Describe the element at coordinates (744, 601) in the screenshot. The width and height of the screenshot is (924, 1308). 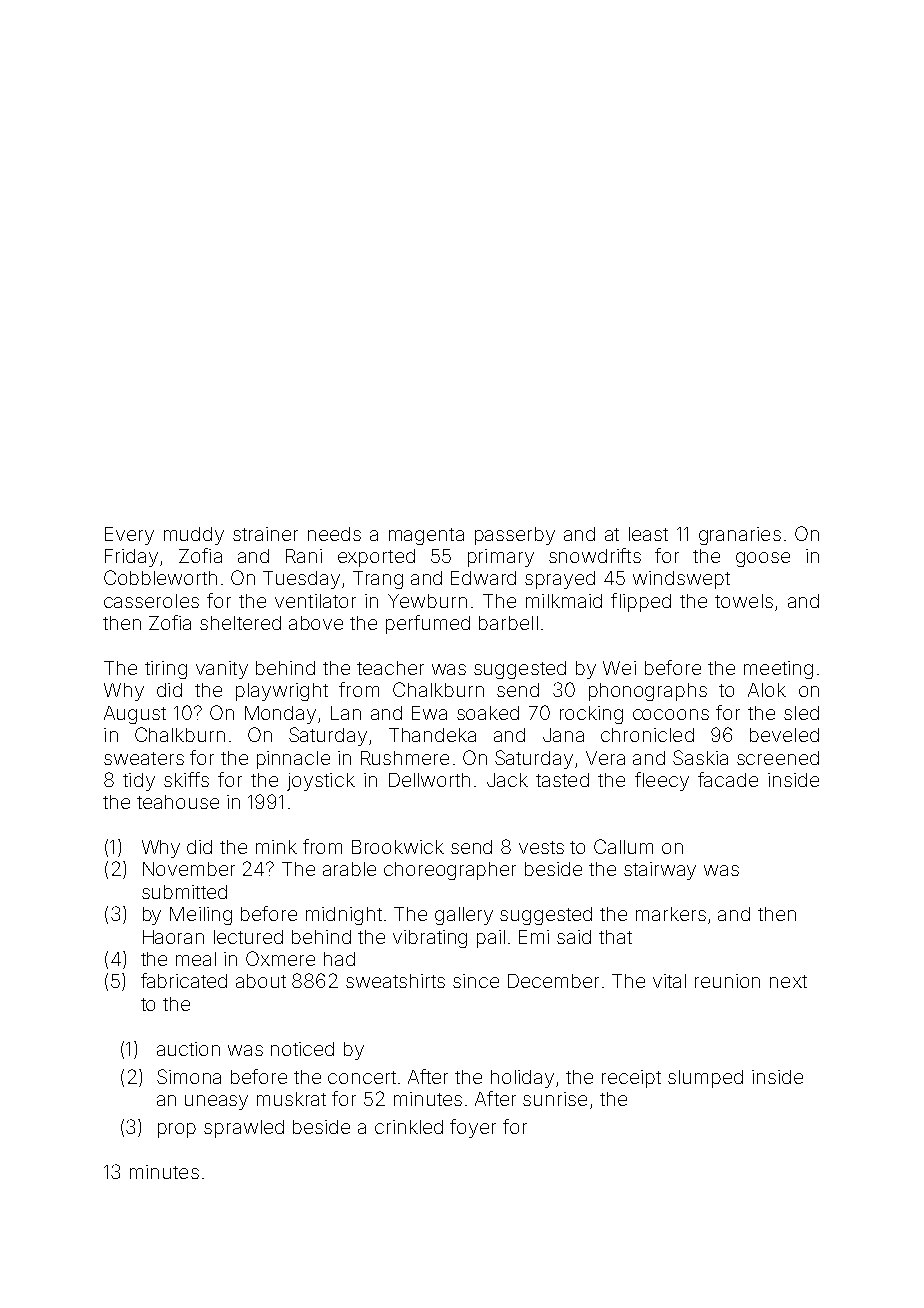
I see `towels` at that location.
